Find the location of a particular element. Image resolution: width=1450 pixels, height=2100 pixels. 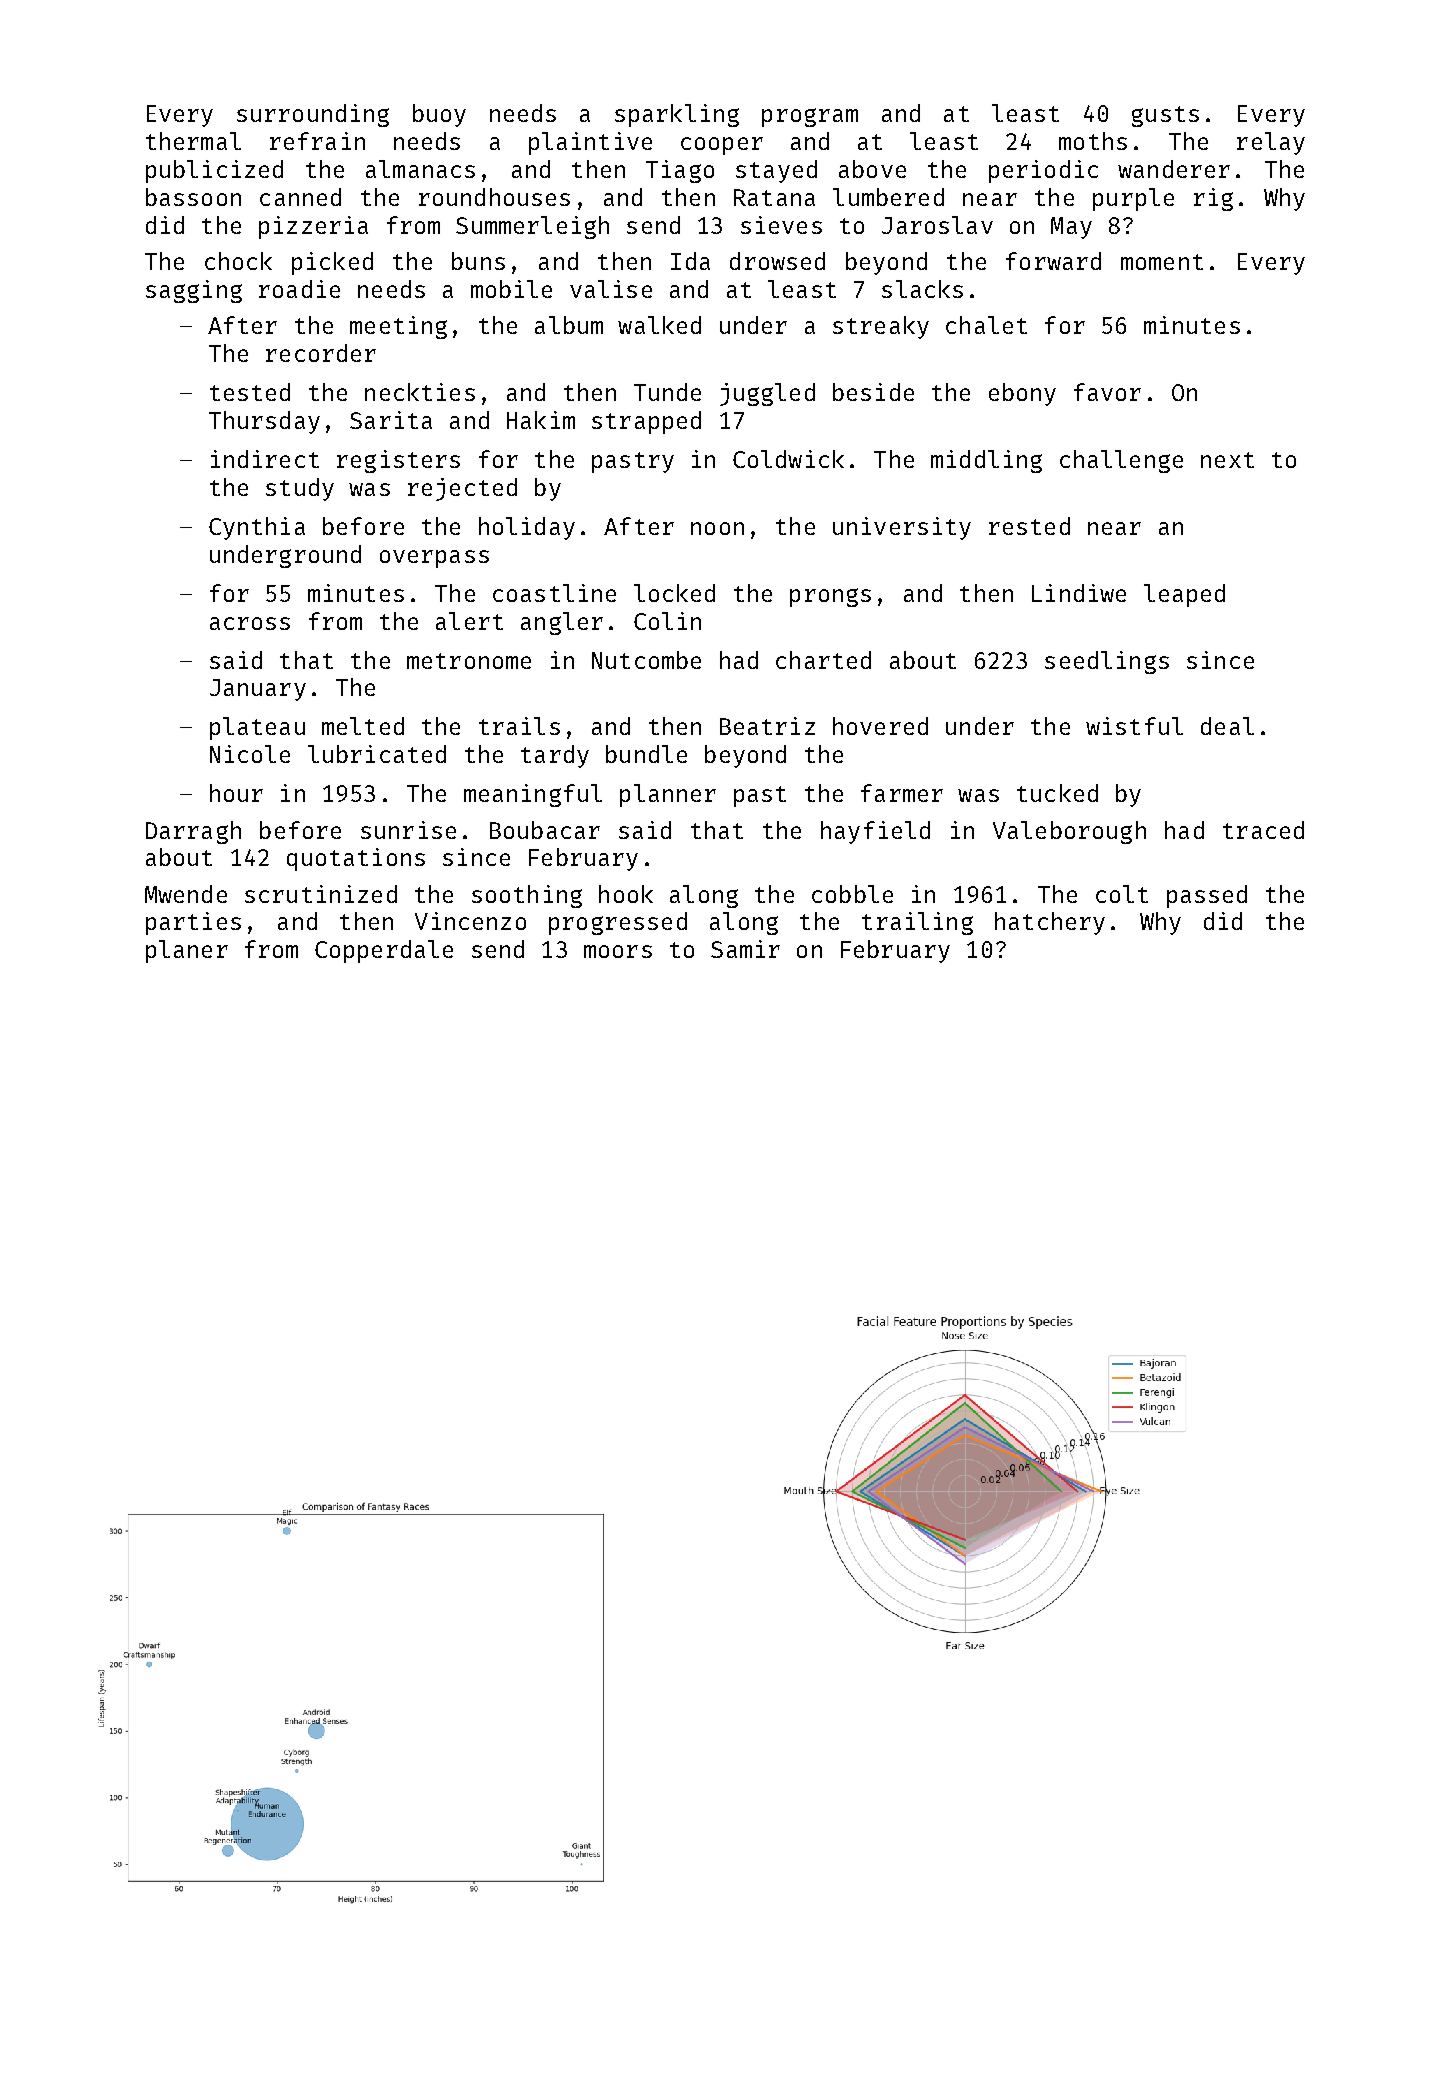

pizzeria is located at coordinates (313, 227).
